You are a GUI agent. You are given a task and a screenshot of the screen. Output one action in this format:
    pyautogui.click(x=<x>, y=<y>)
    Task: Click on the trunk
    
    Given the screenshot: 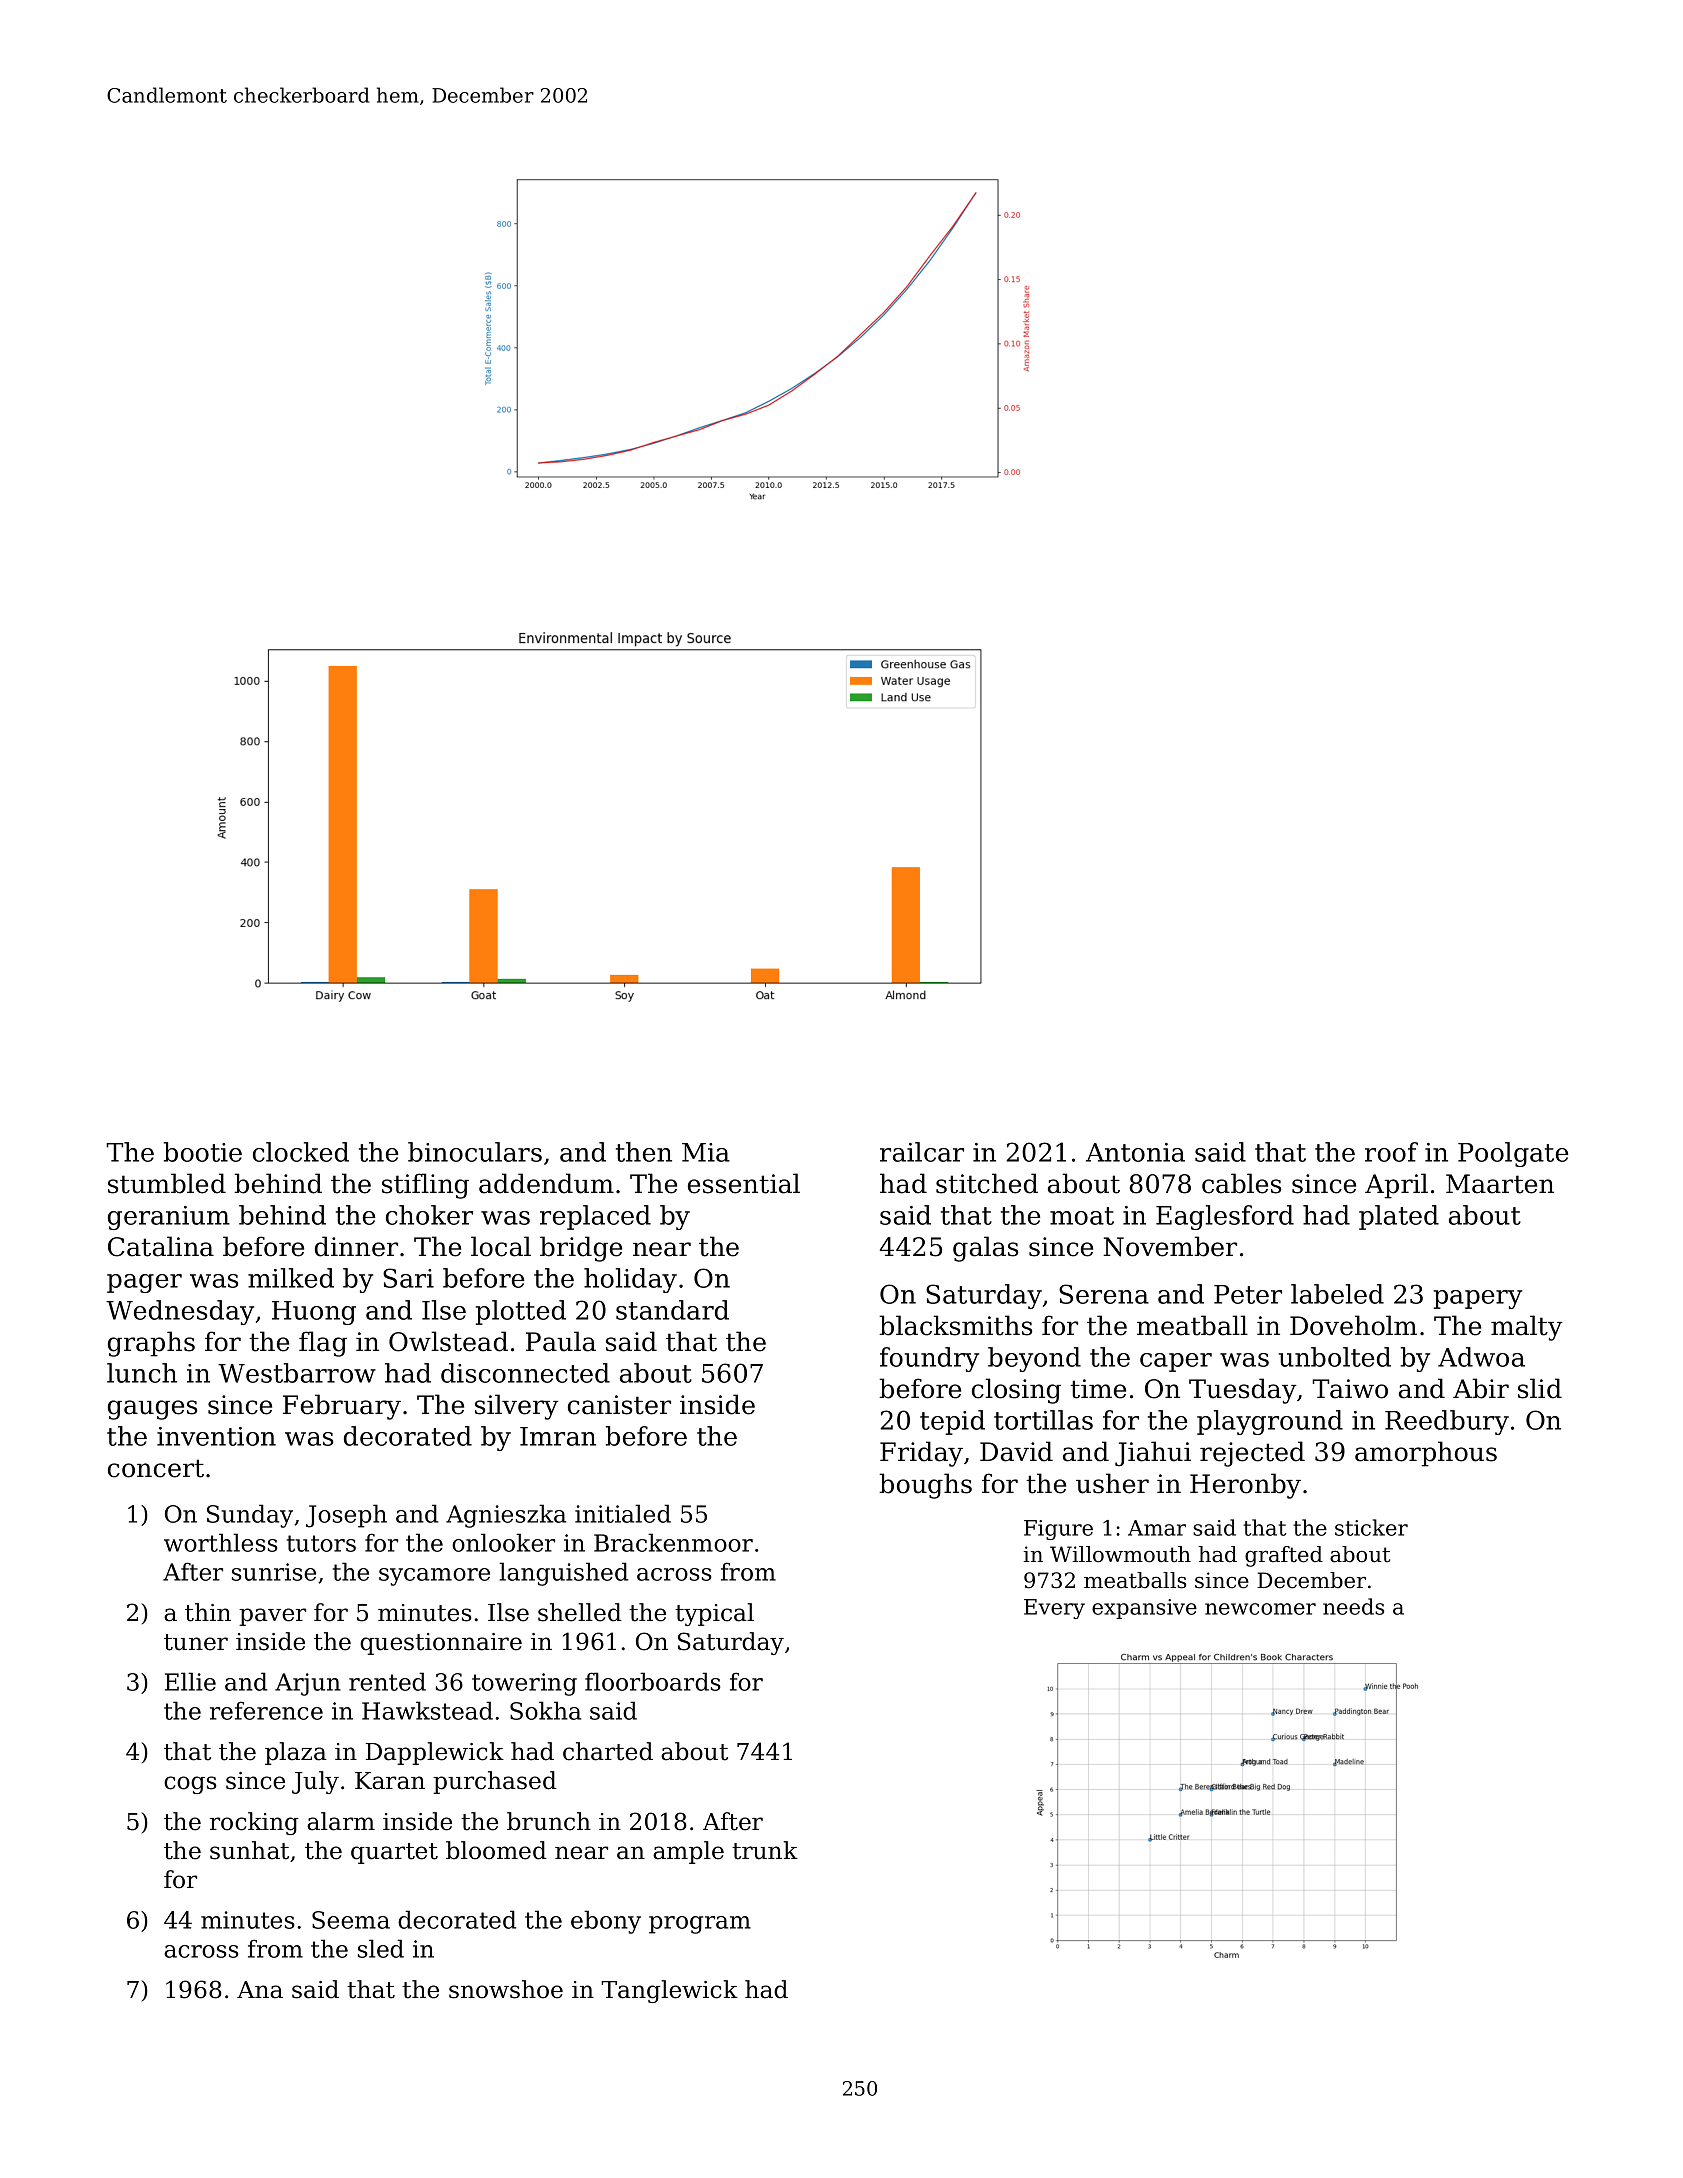 What is the action you would take?
    pyautogui.click(x=765, y=1850)
